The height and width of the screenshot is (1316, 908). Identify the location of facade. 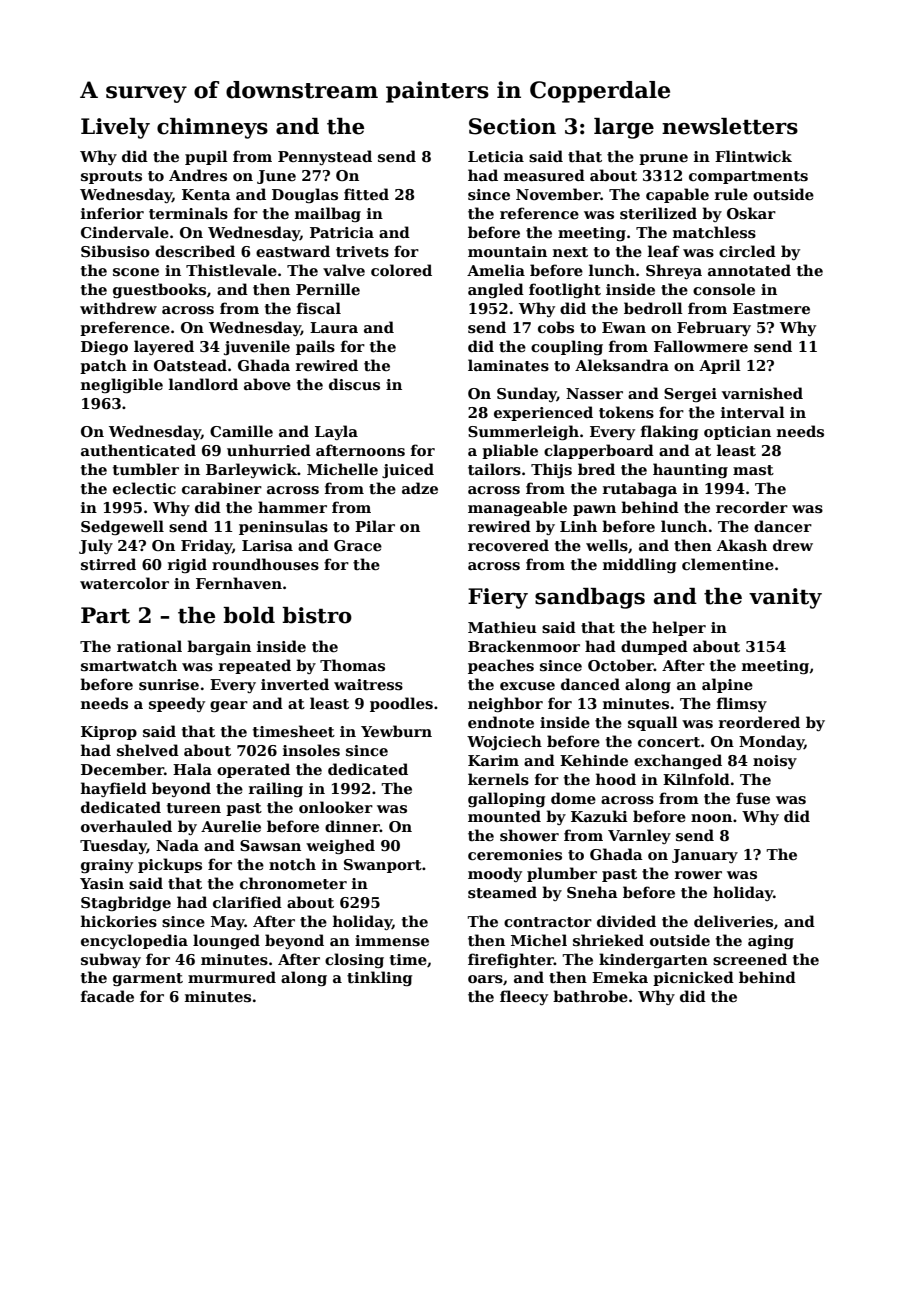
(107, 996).
